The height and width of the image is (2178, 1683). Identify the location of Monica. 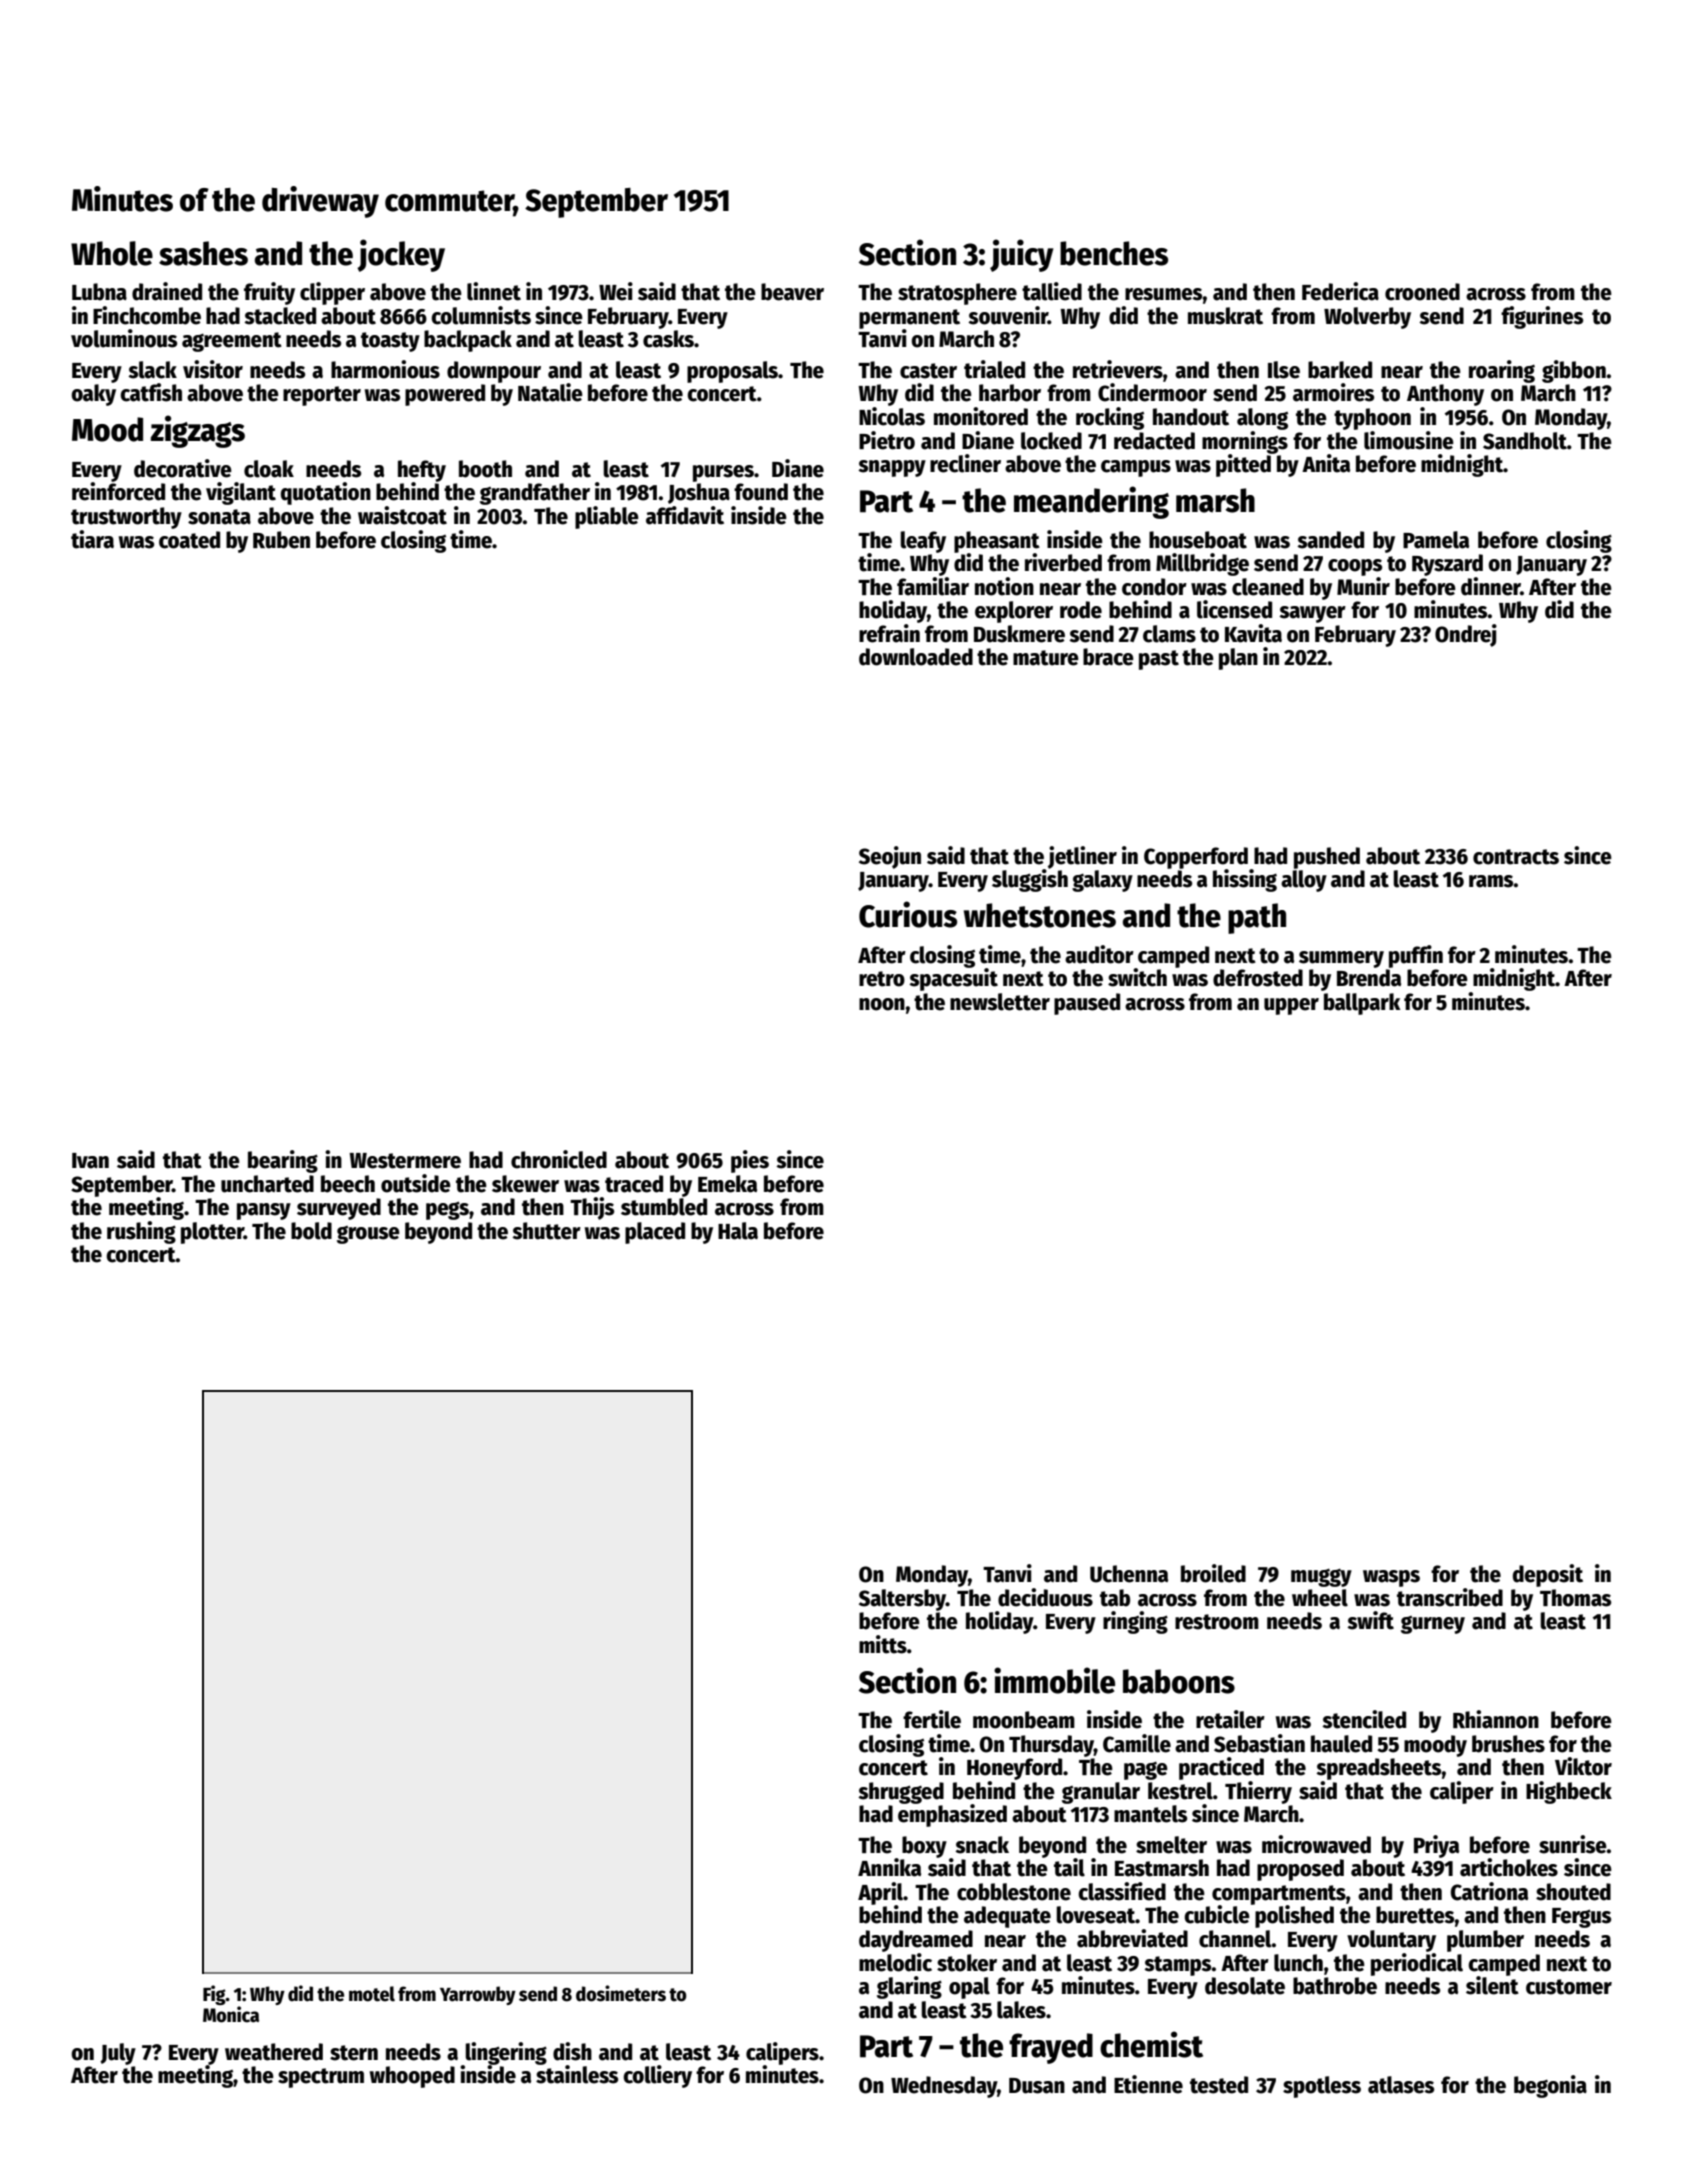
(231, 2014).
